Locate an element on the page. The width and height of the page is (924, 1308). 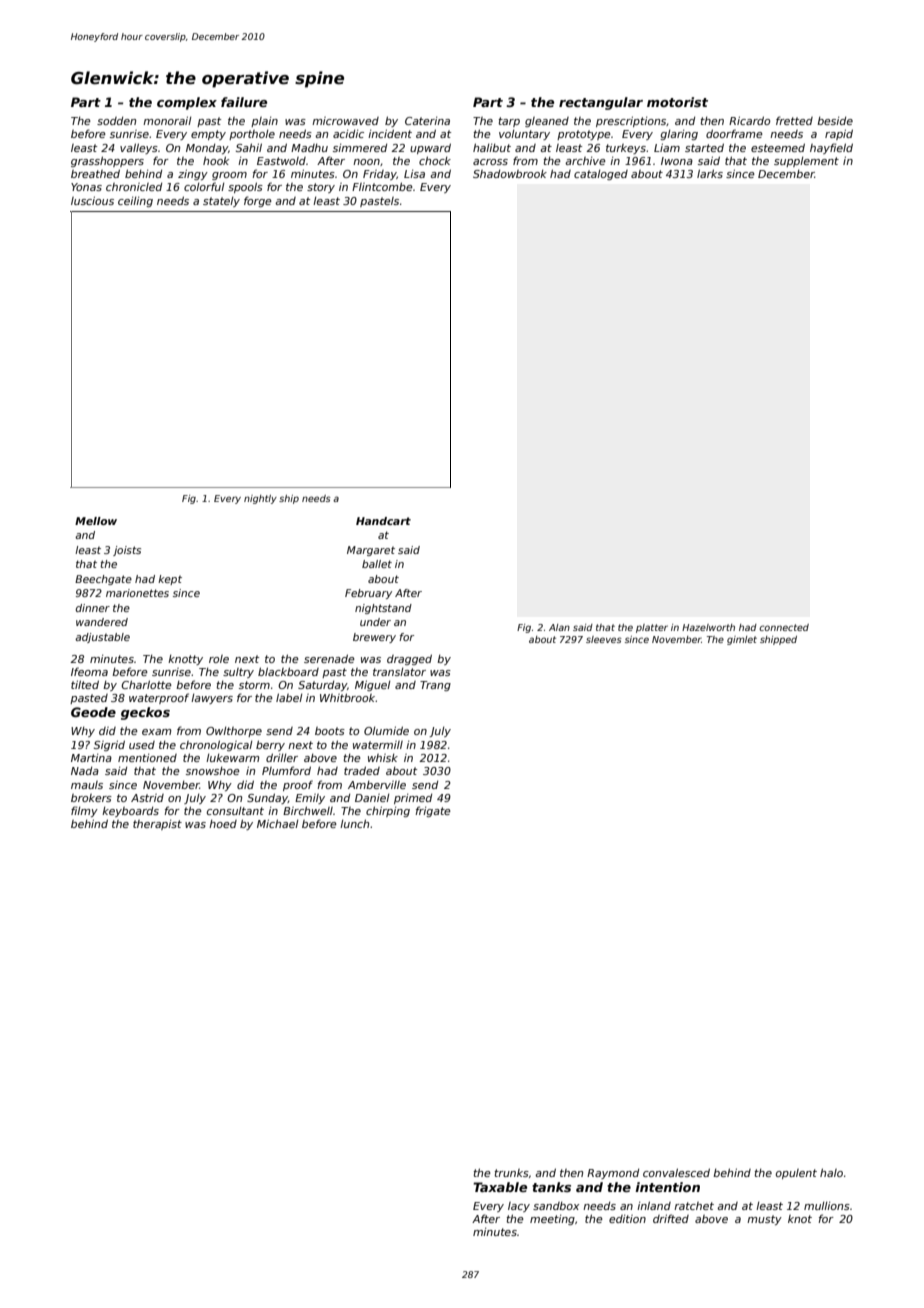
Hazelworth is located at coordinates (708, 627).
